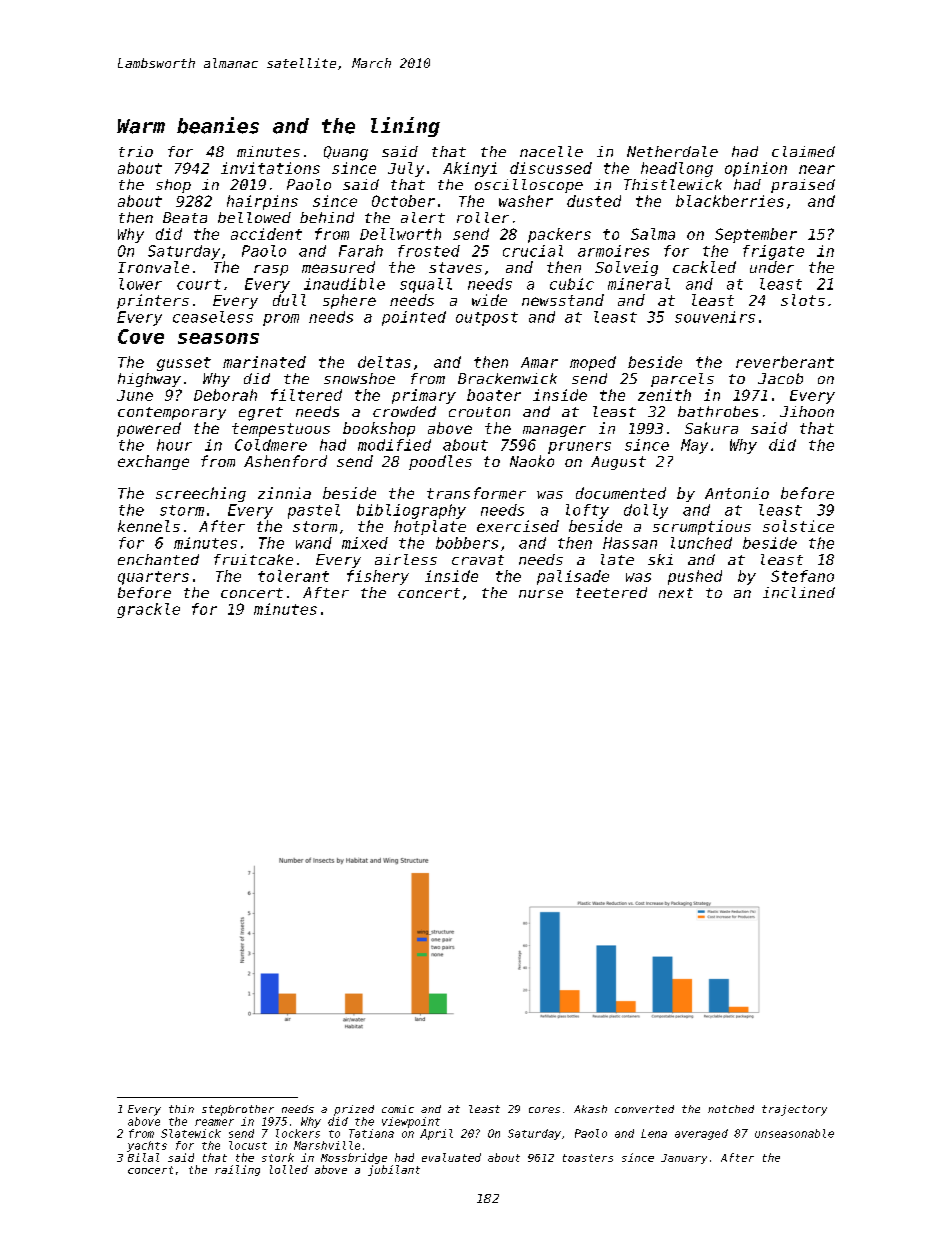 The width and height of the image is (952, 1233). Describe the element at coordinates (405, 127) in the image. I see `lining` at that location.
